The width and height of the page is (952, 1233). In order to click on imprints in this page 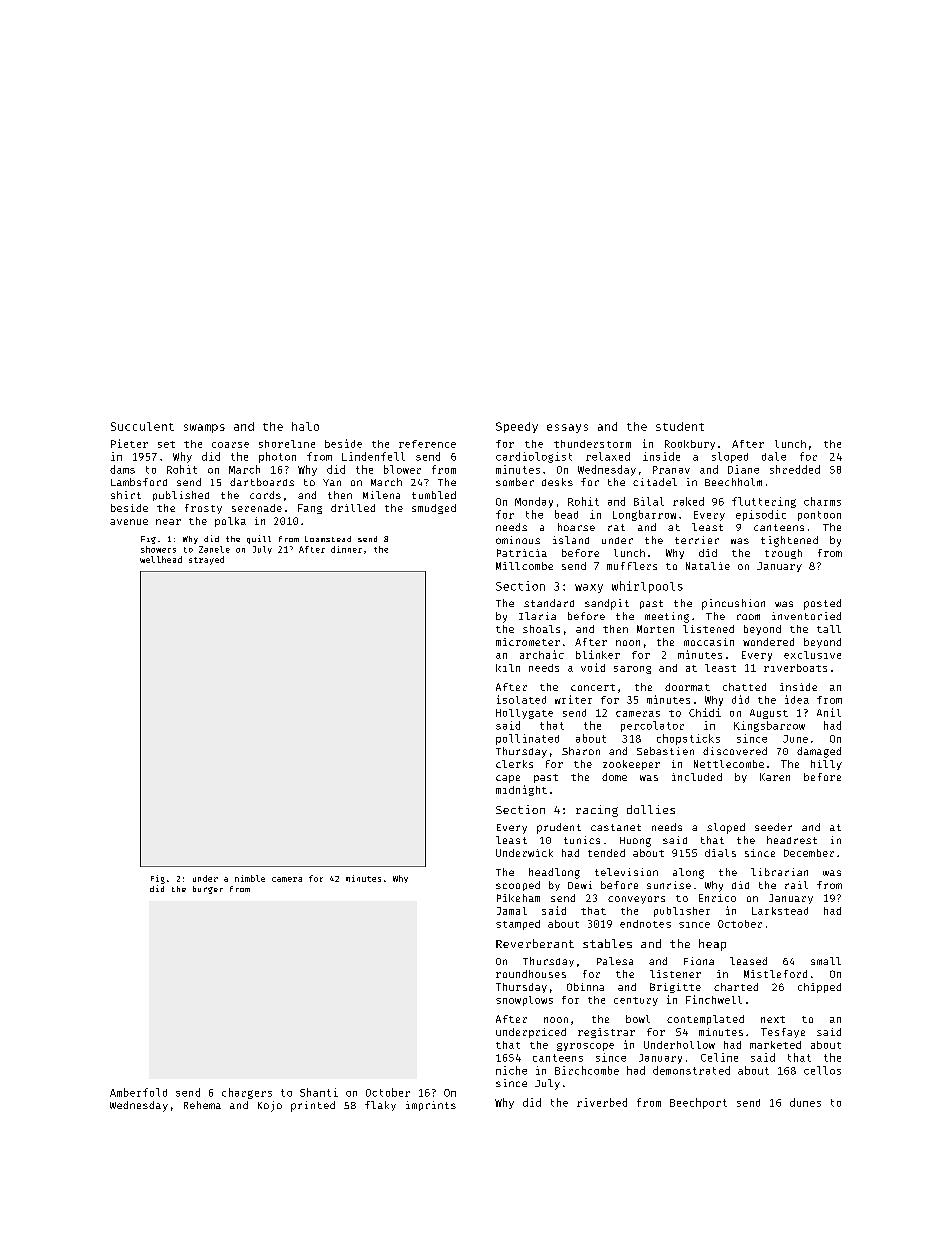, I will do `click(431, 1106)`.
